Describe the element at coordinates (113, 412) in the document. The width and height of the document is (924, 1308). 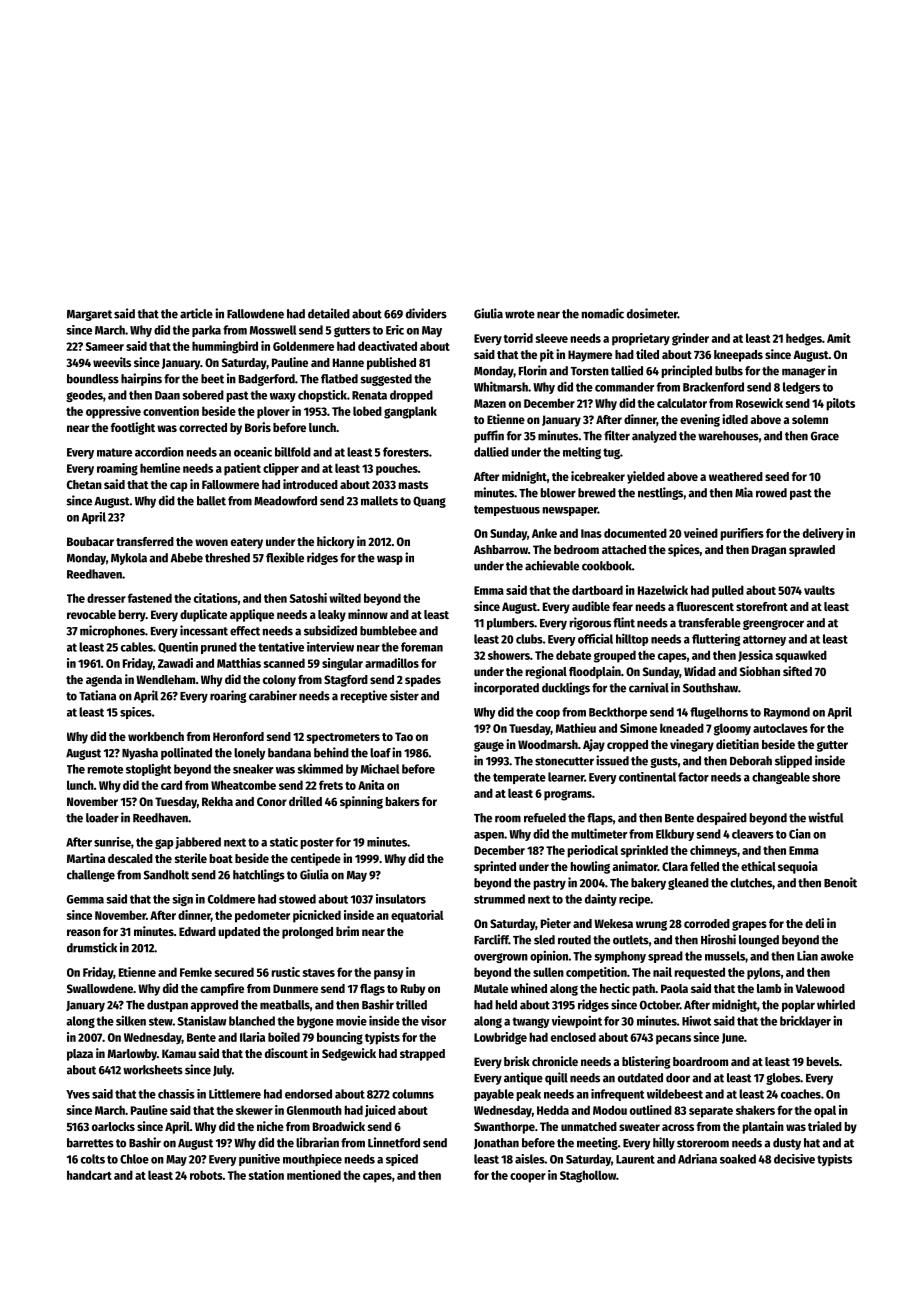
I see `oppressive` at that location.
